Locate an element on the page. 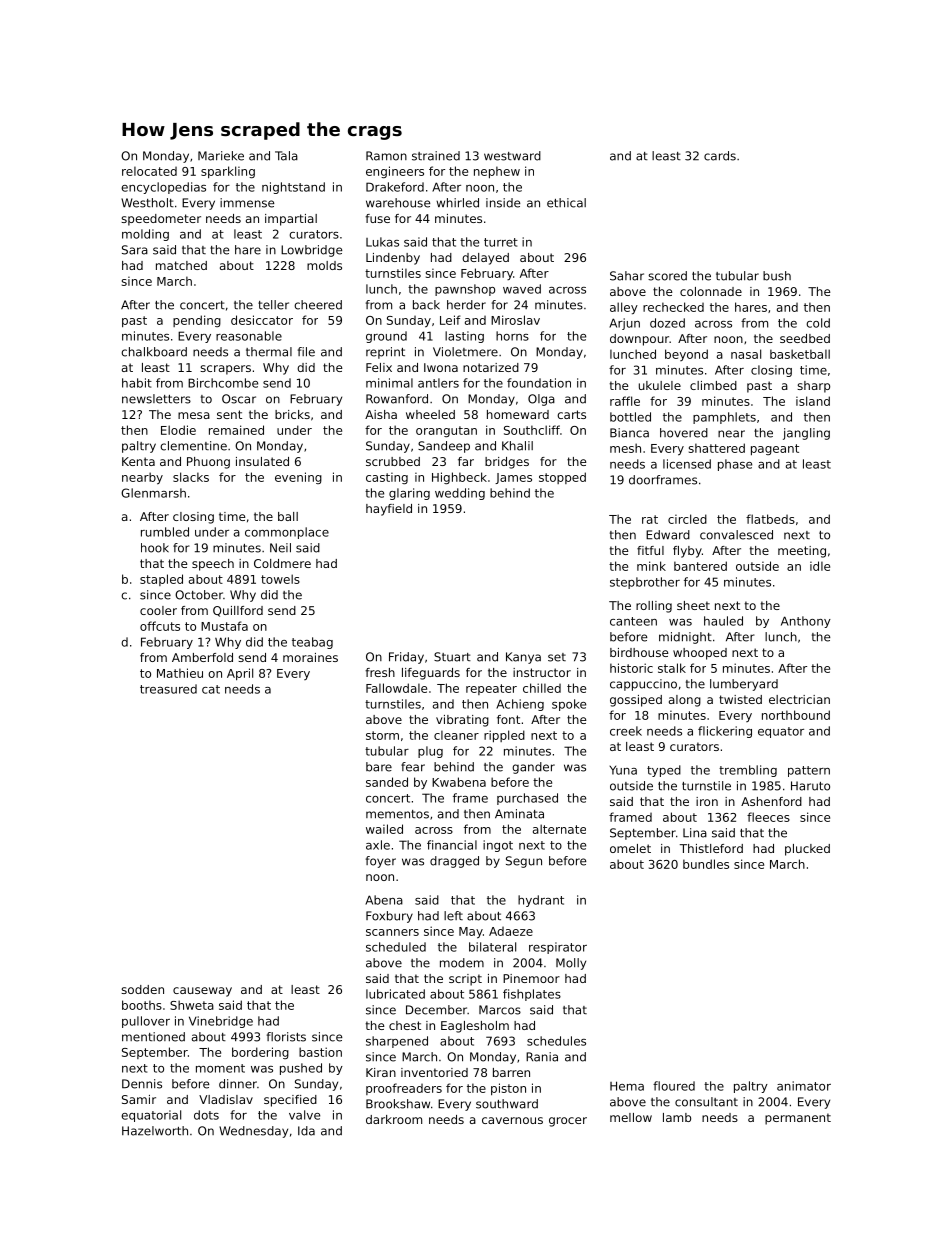 Image resolution: width=952 pixels, height=1233 pixels. historic is located at coordinates (631, 668).
